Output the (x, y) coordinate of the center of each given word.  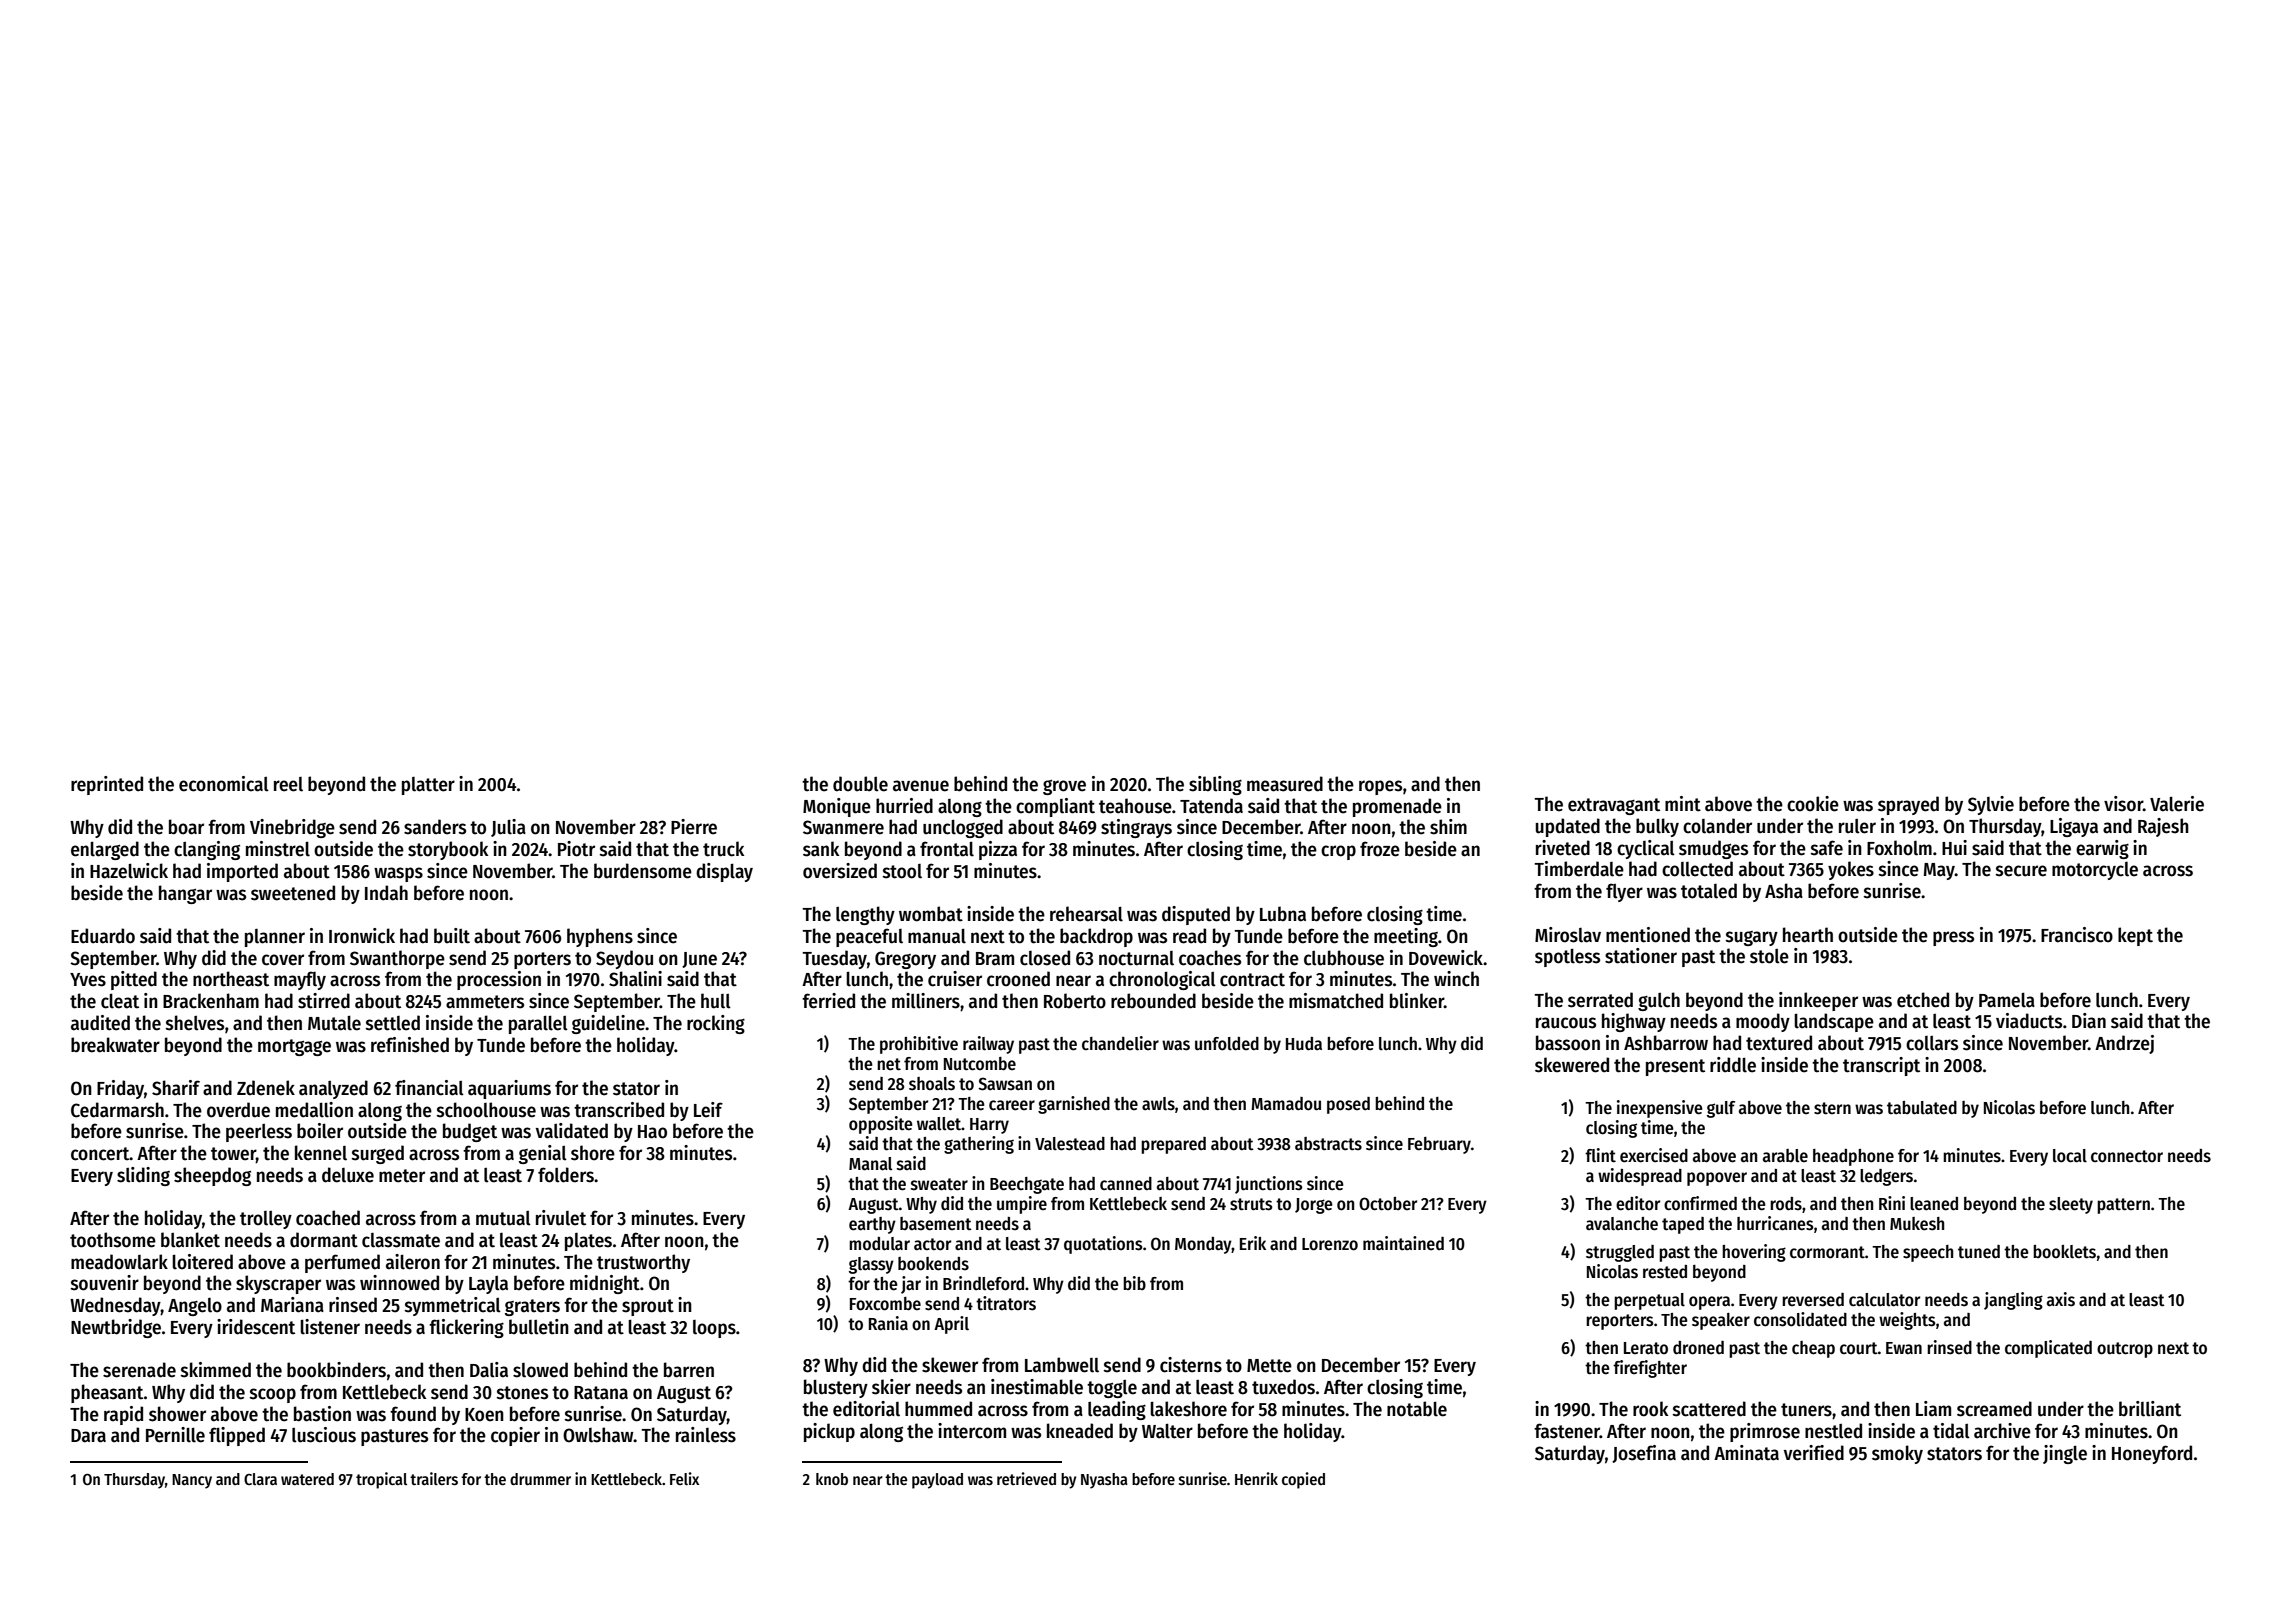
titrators (1006, 1303)
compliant (1055, 807)
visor (2123, 804)
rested (1665, 1272)
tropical (381, 1480)
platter (428, 786)
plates (588, 1242)
